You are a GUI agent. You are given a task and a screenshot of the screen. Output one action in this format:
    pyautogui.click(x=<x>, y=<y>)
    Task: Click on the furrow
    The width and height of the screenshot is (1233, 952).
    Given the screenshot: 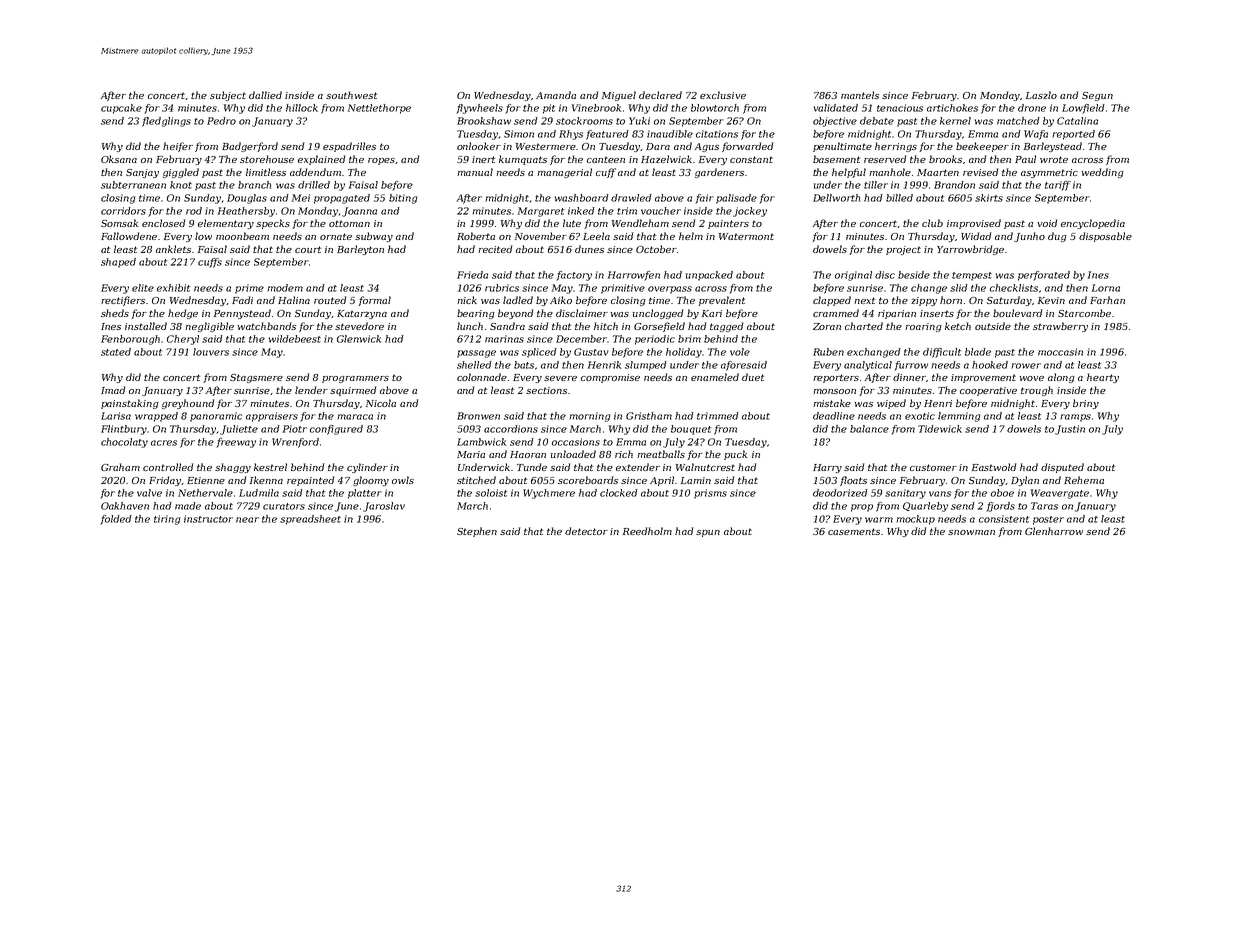 What is the action you would take?
    pyautogui.click(x=911, y=366)
